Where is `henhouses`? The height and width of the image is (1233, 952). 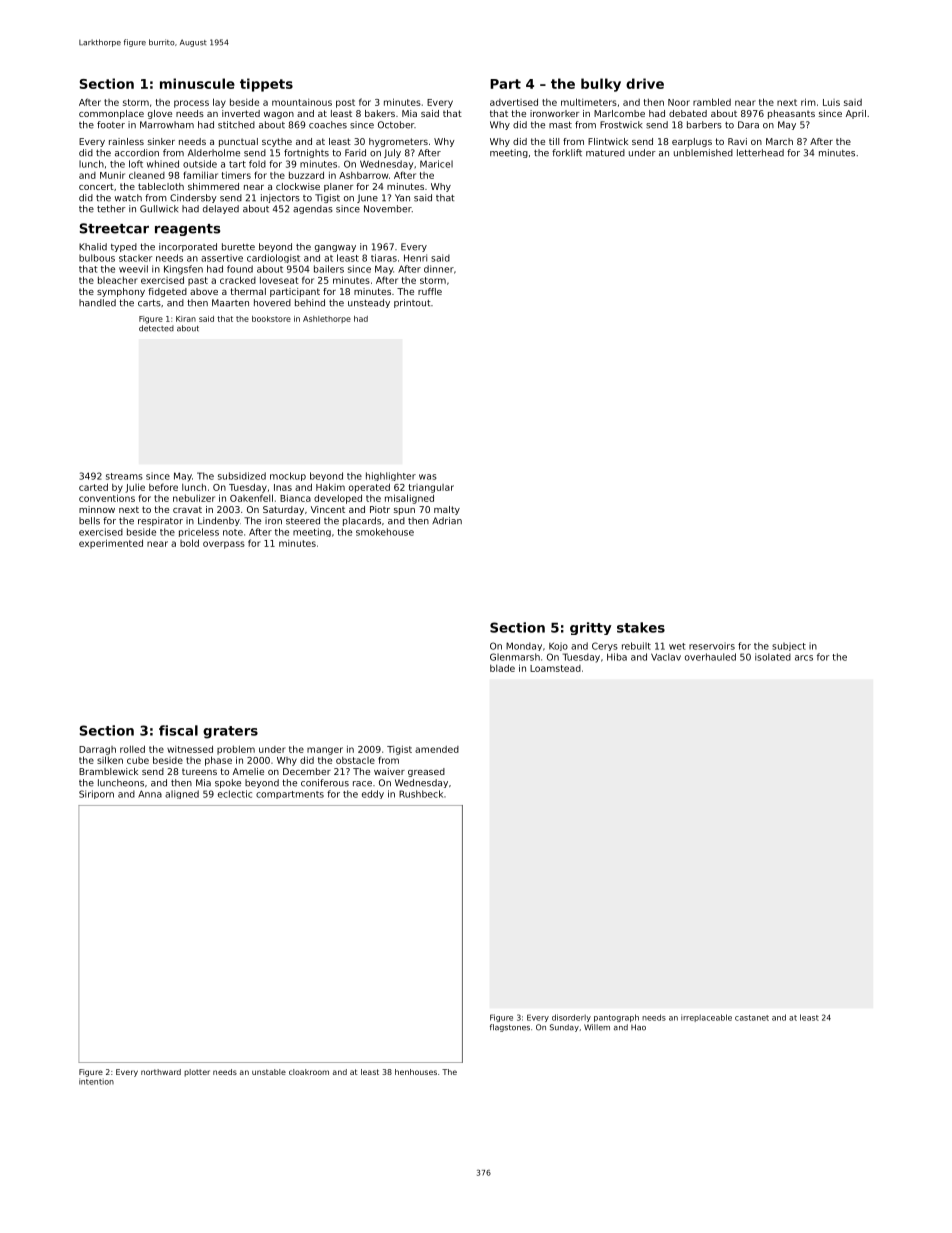 henhouses is located at coordinates (416, 1072).
